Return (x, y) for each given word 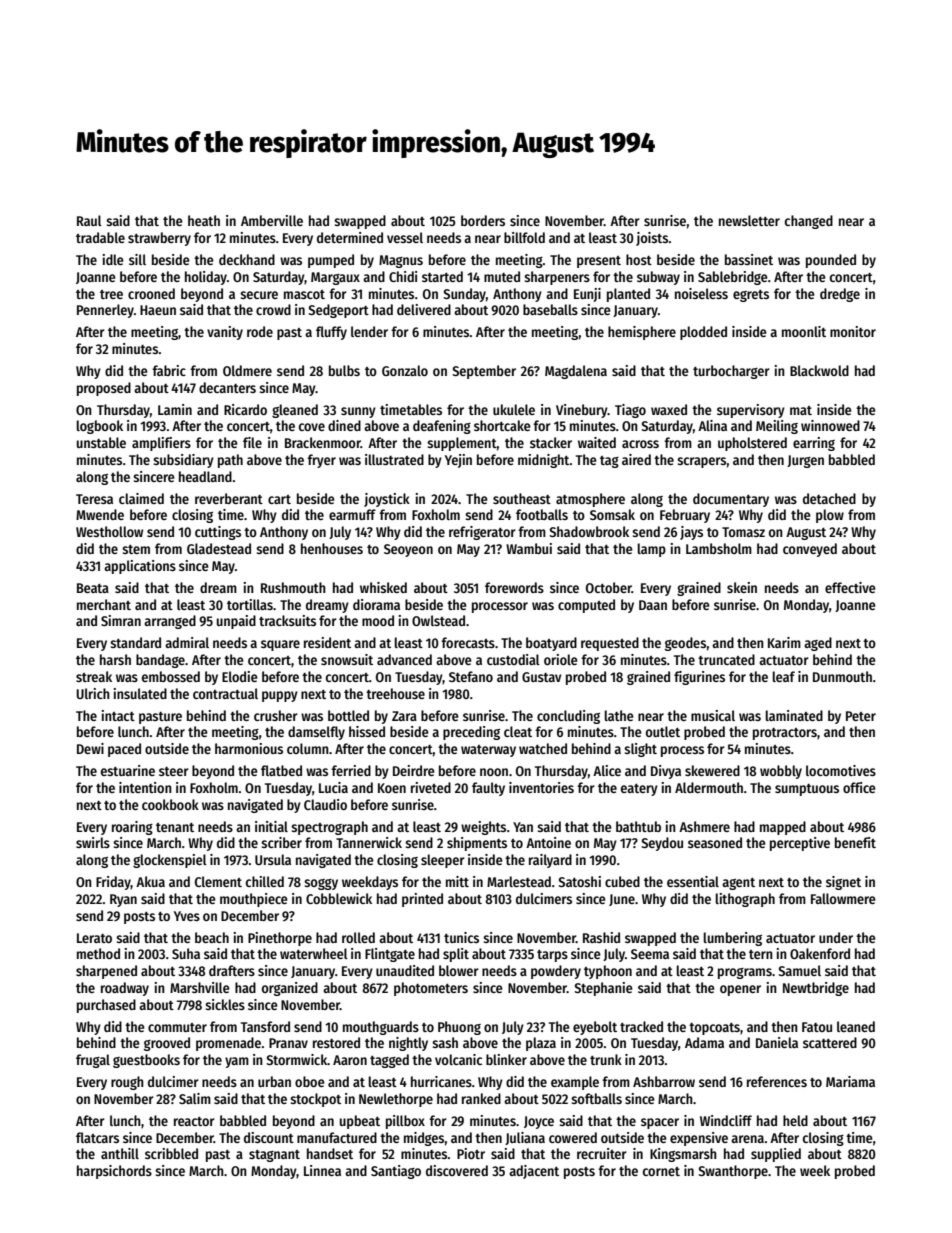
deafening (442, 427)
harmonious (249, 748)
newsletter (749, 220)
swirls (93, 842)
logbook (100, 427)
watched (543, 748)
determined (350, 237)
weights (483, 828)
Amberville (272, 220)
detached (829, 498)
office (859, 787)
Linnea (322, 1170)
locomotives (841, 770)
